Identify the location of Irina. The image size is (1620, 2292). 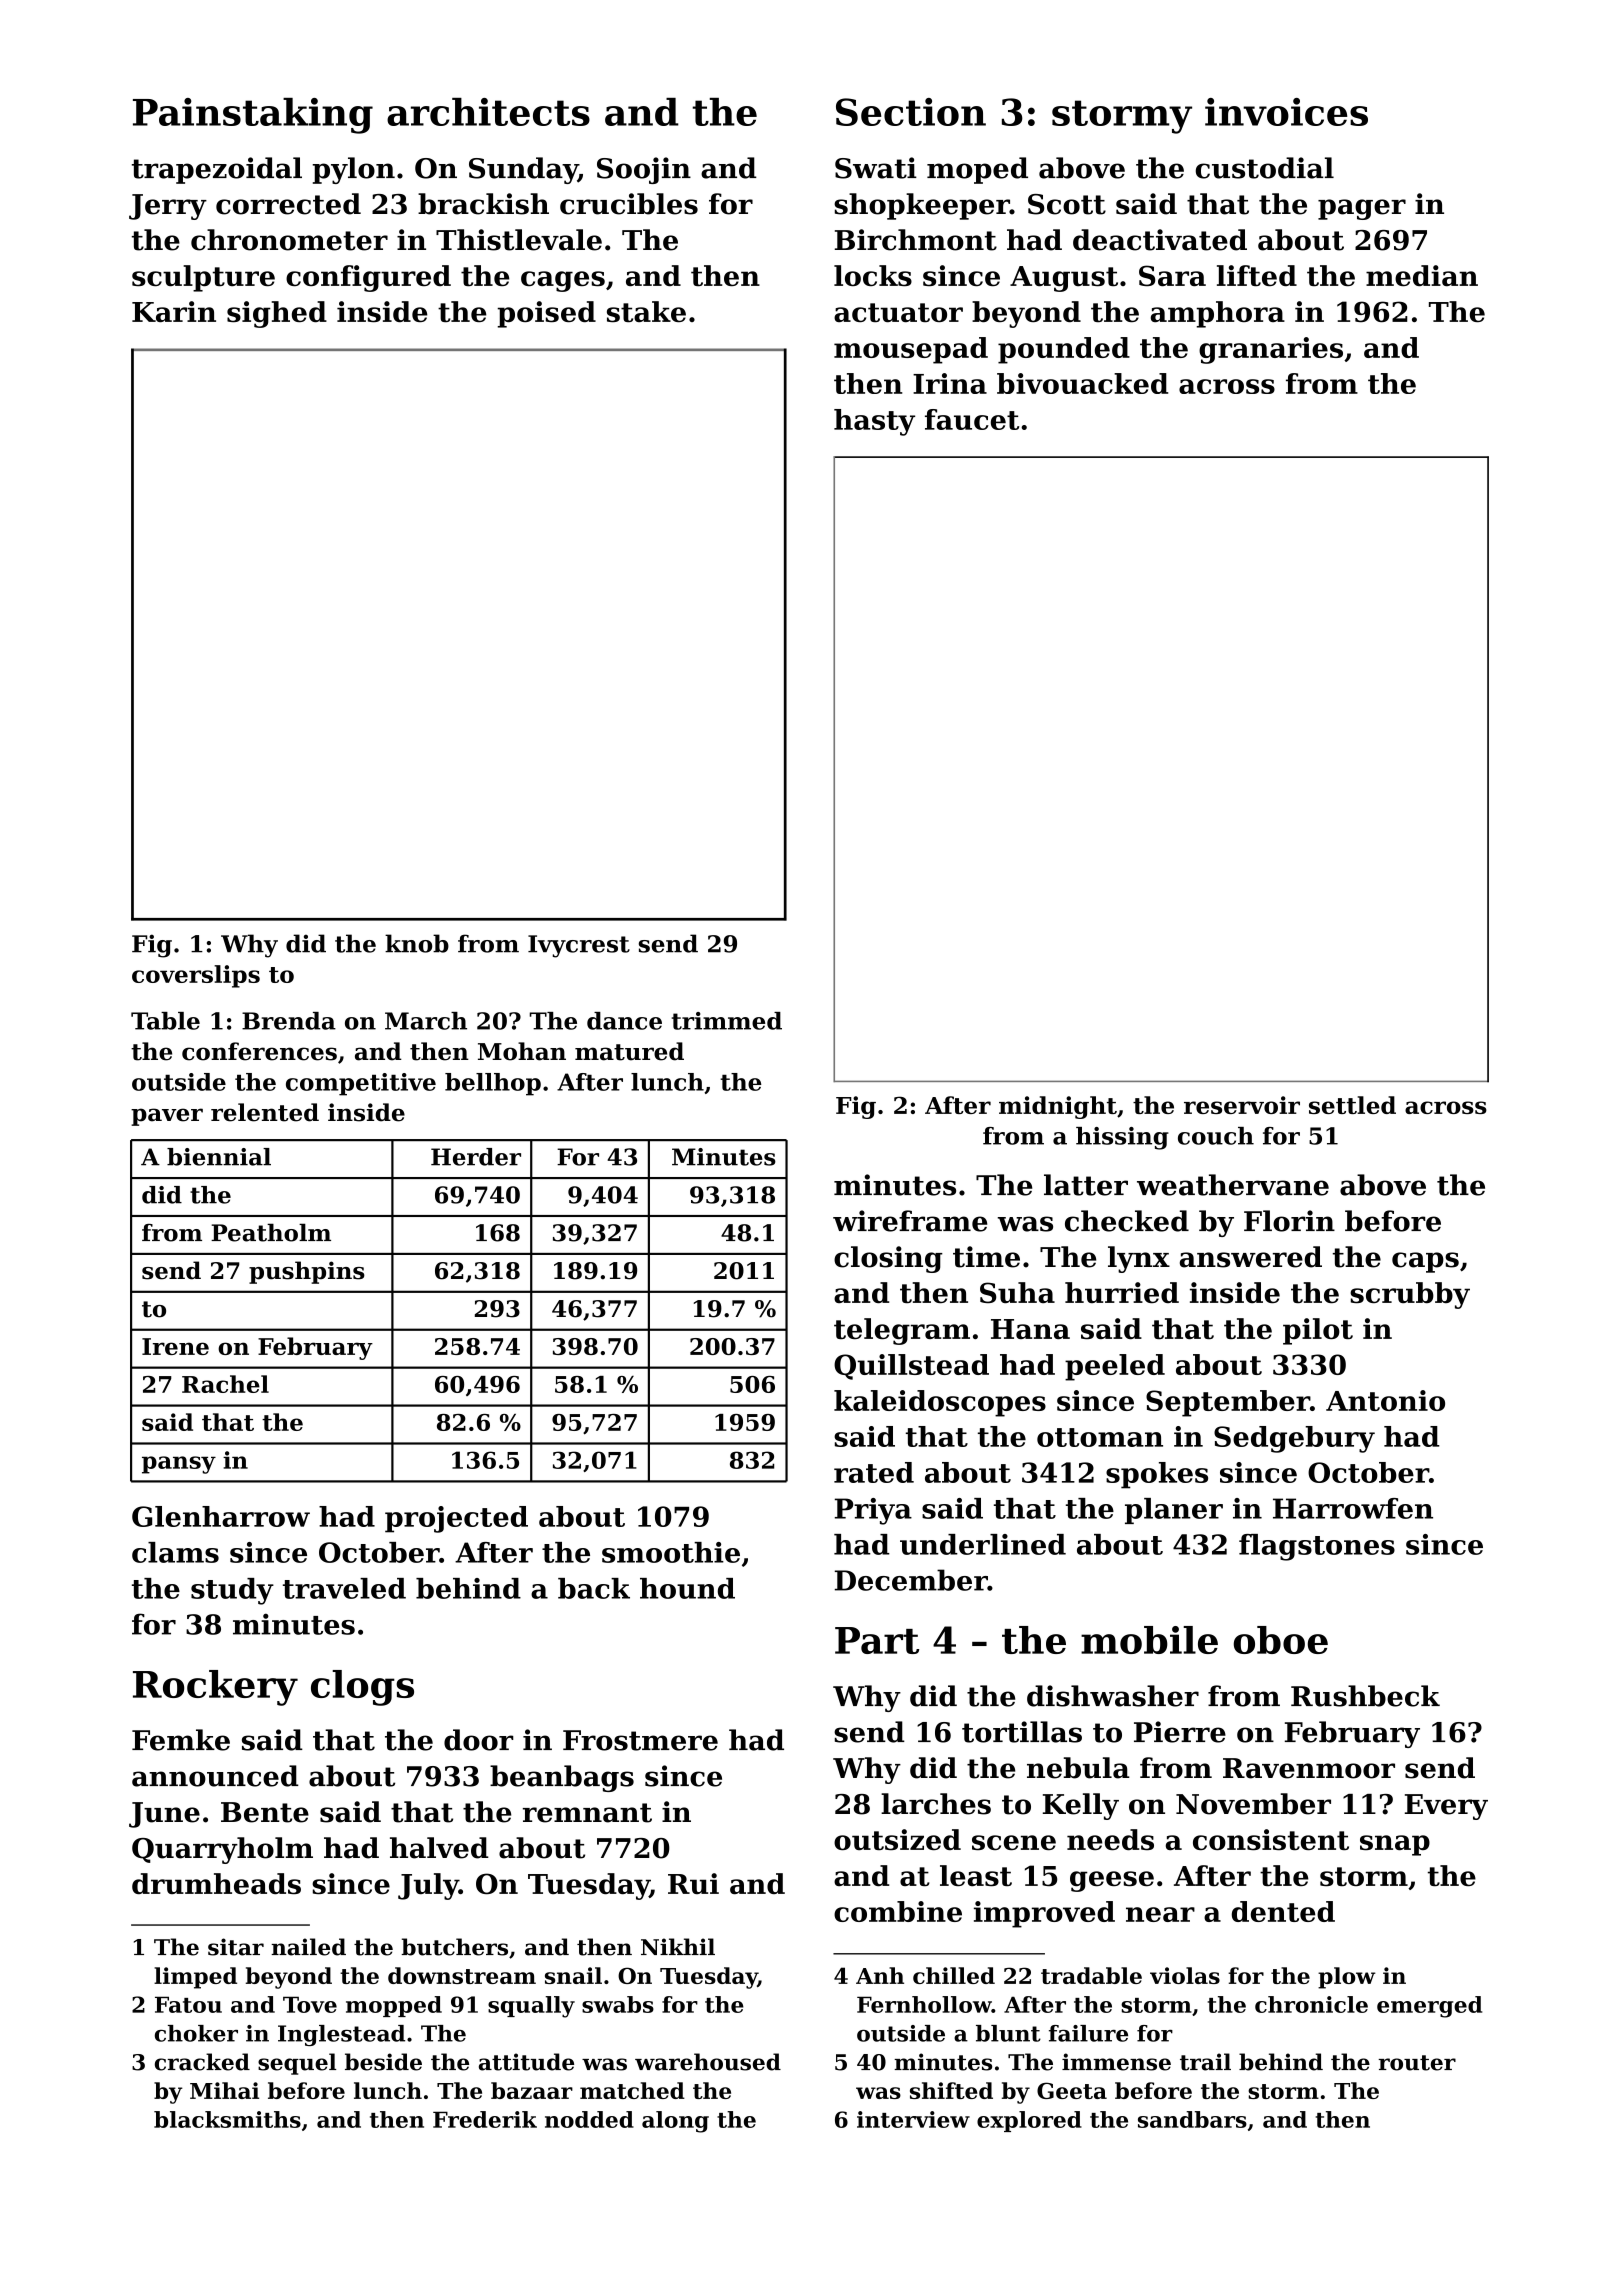
(950, 383).
